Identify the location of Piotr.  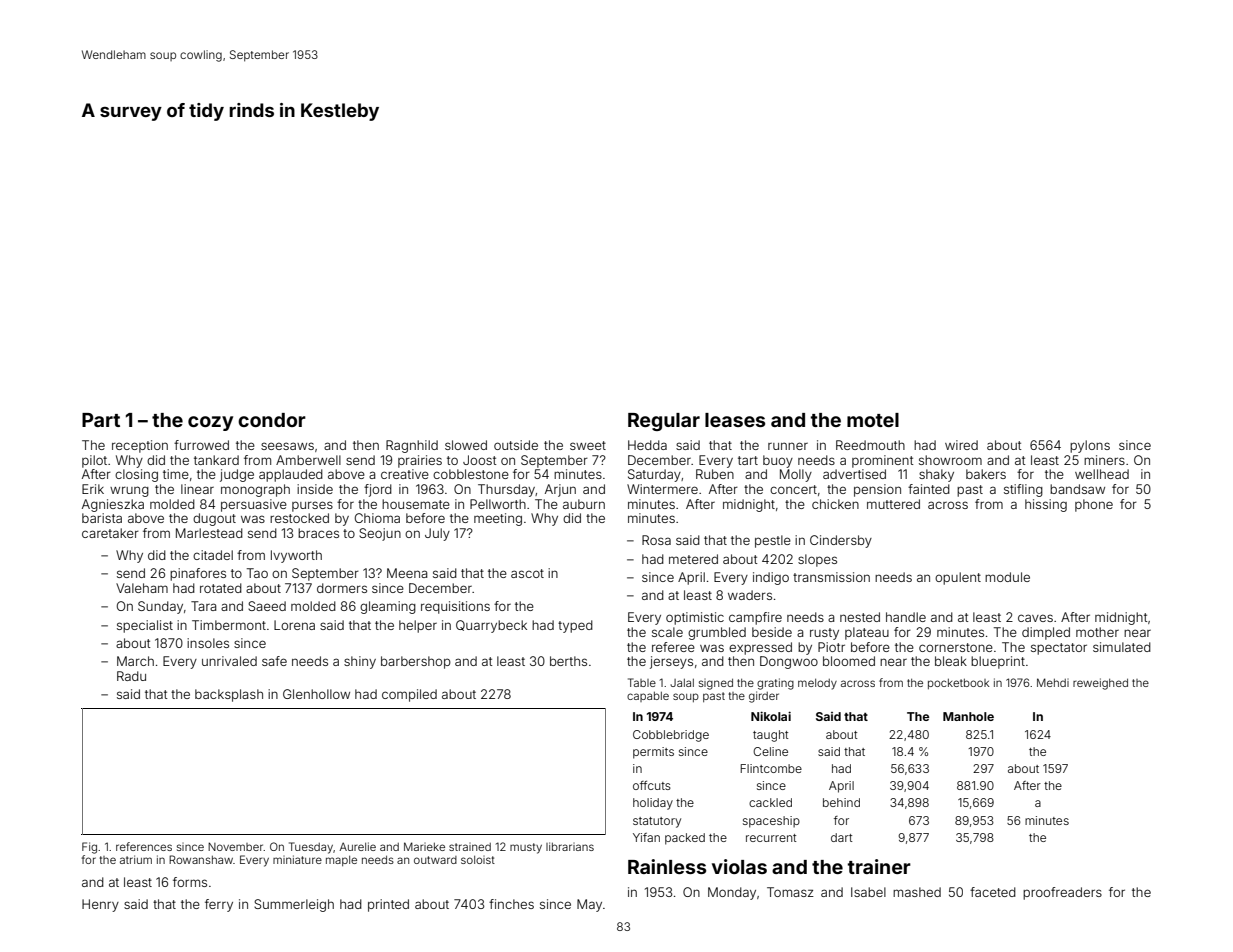
(831, 647).
